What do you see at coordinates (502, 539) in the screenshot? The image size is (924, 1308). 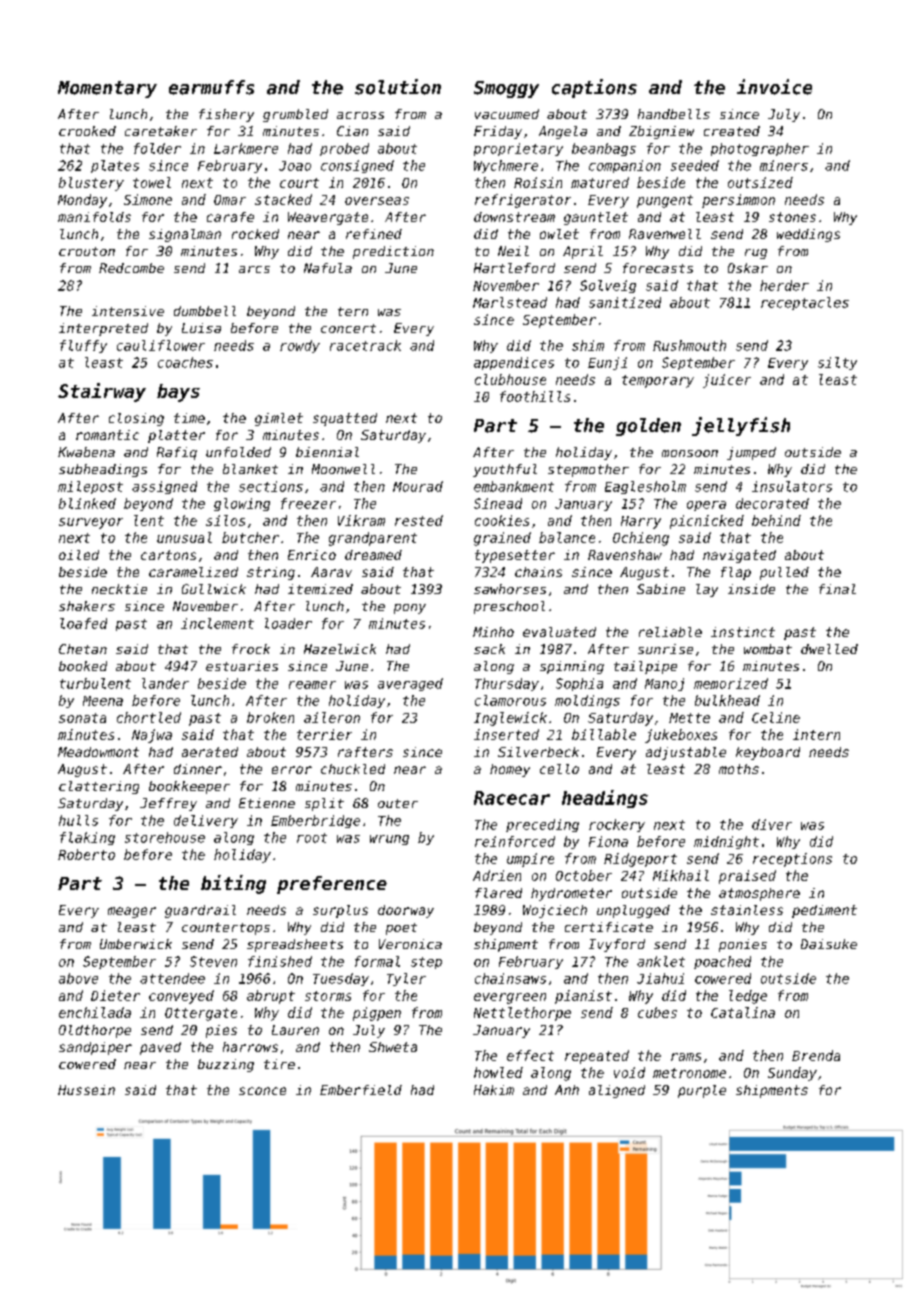 I see `grained` at bounding box center [502, 539].
